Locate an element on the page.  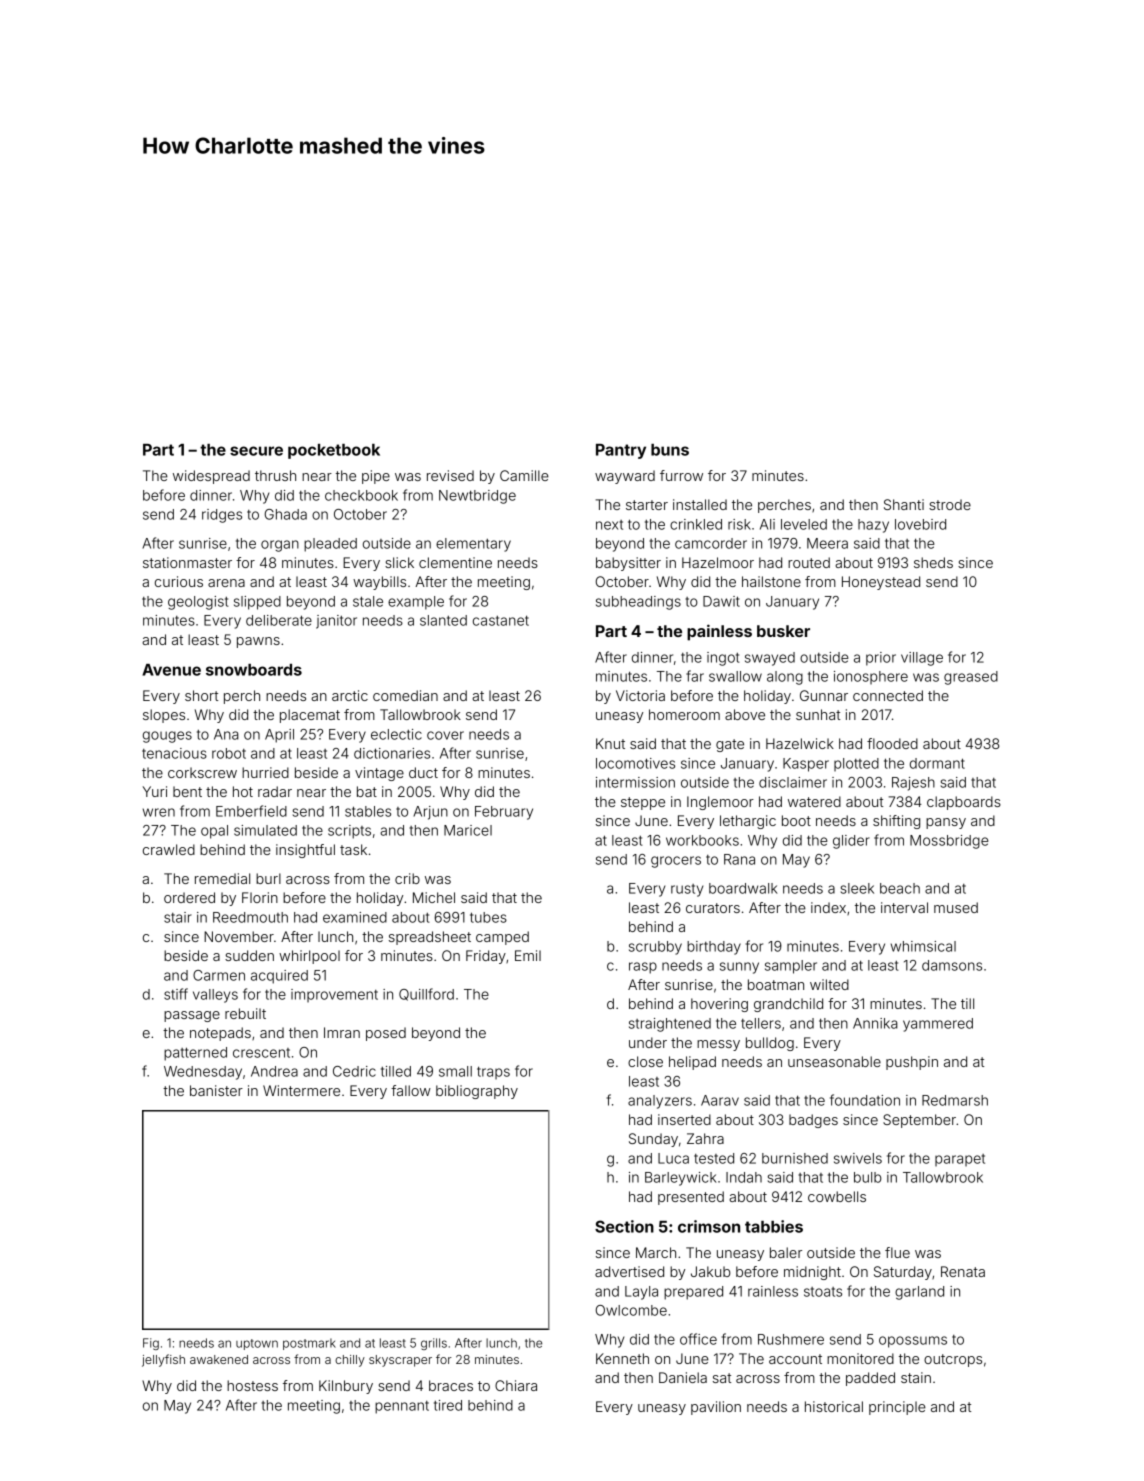
arctic is located at coordinates (350, 695).
